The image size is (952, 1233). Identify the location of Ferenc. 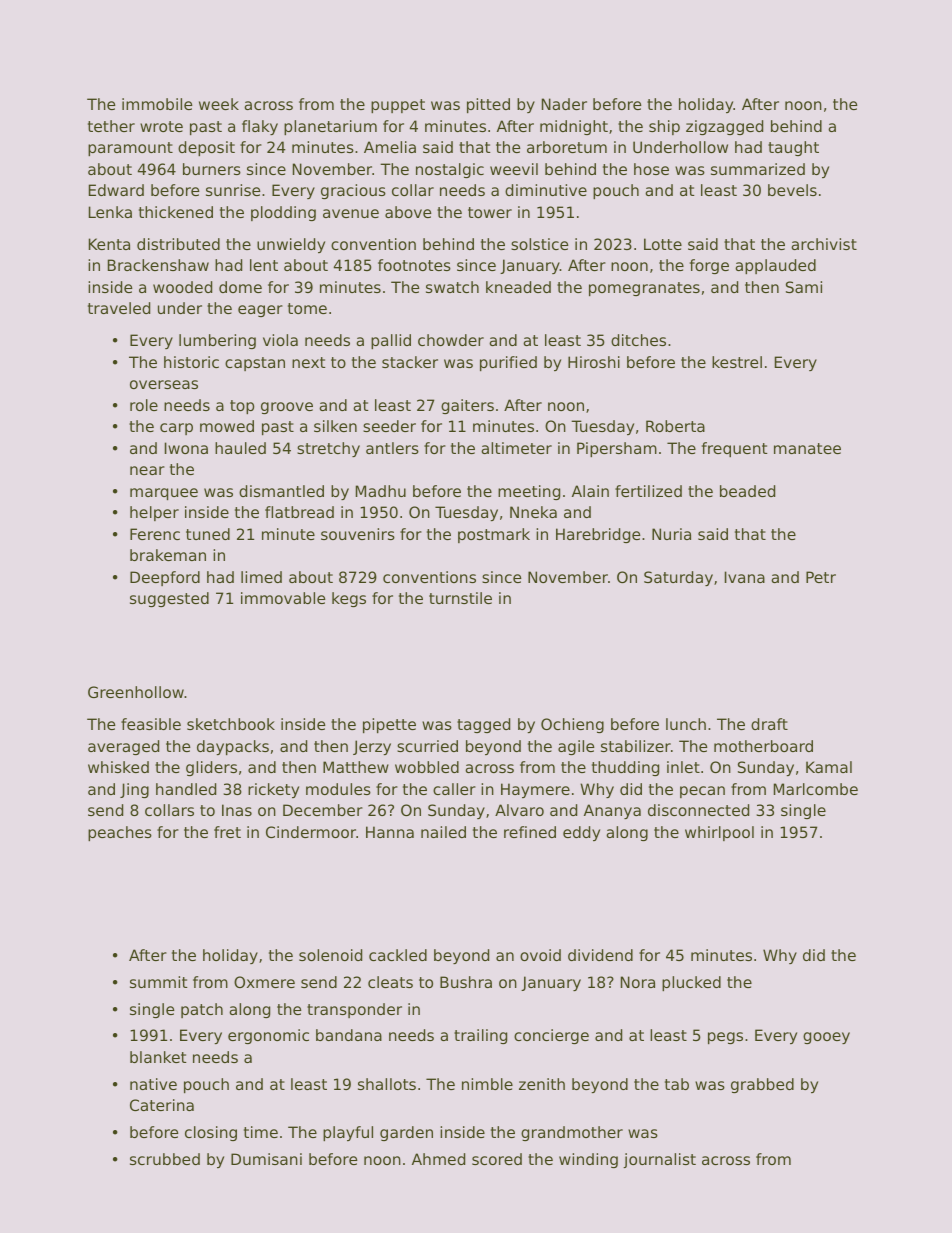
(155, 534).
